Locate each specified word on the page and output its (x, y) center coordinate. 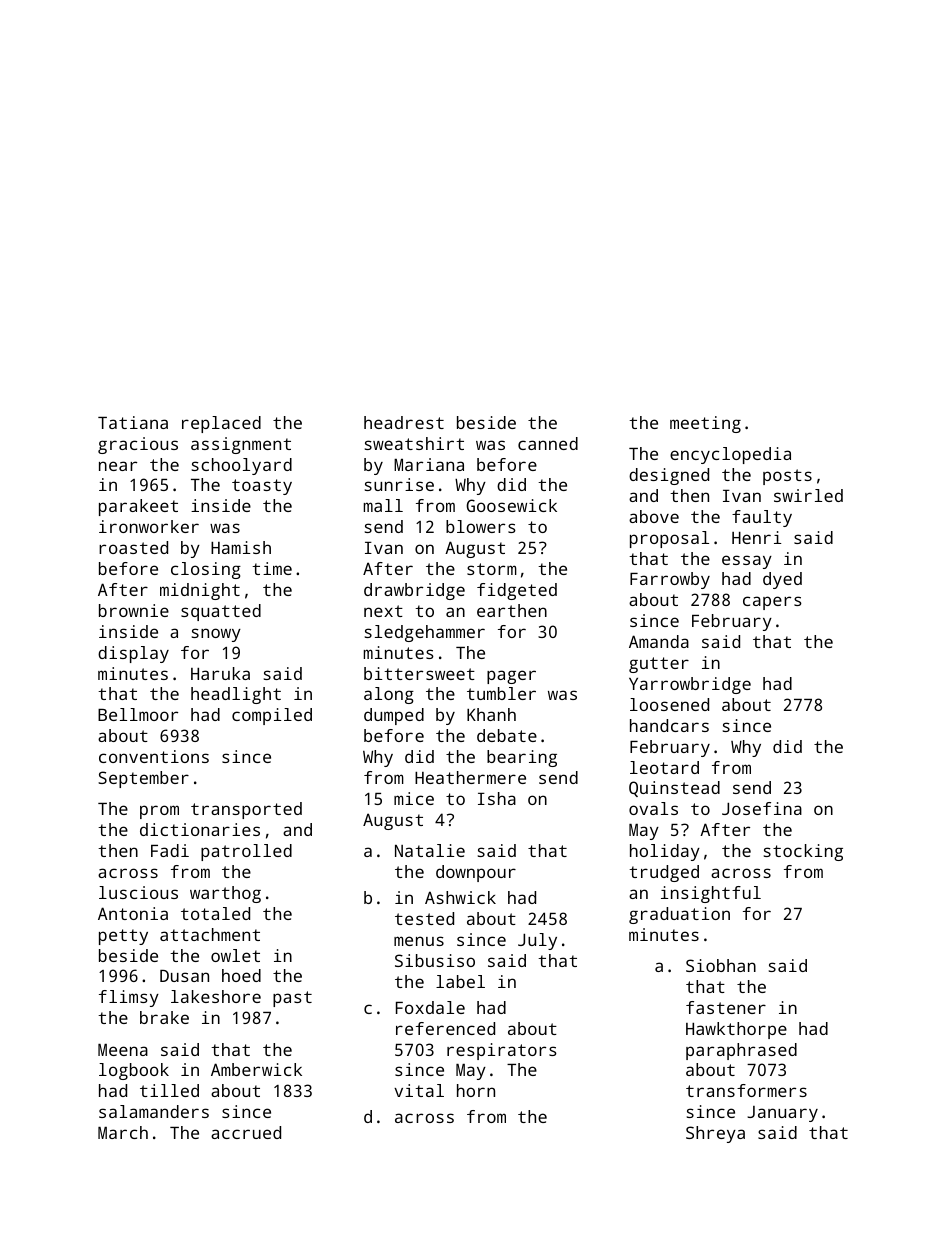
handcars (669, 725)
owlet (235, 955)
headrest (404, 422)
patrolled (246, 852)
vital (419, 1090)
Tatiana (133, 422)
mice (414, 798)
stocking (803, 852)
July (537, 941)
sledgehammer (425, 633)
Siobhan (721, 965)
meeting (705, 424)
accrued (246, 1132)
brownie (134, 610)
